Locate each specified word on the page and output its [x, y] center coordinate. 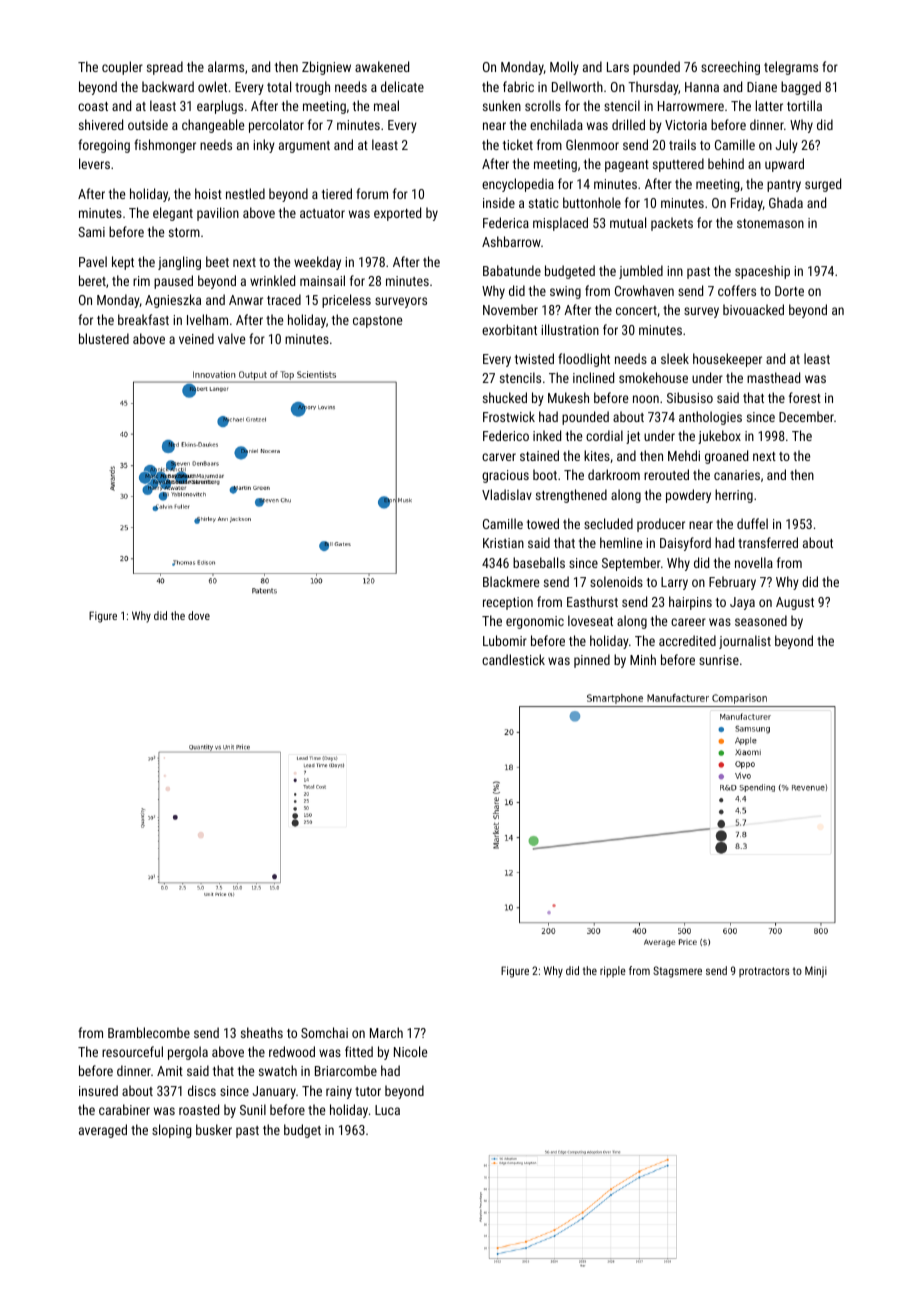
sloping [171, 1131]
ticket [518, 144]
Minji [816, 972]
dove [199, 615]
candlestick [513, 659]
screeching [730, 68]
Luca [387, 1110]
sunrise [719, 660]
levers [94, 163]
